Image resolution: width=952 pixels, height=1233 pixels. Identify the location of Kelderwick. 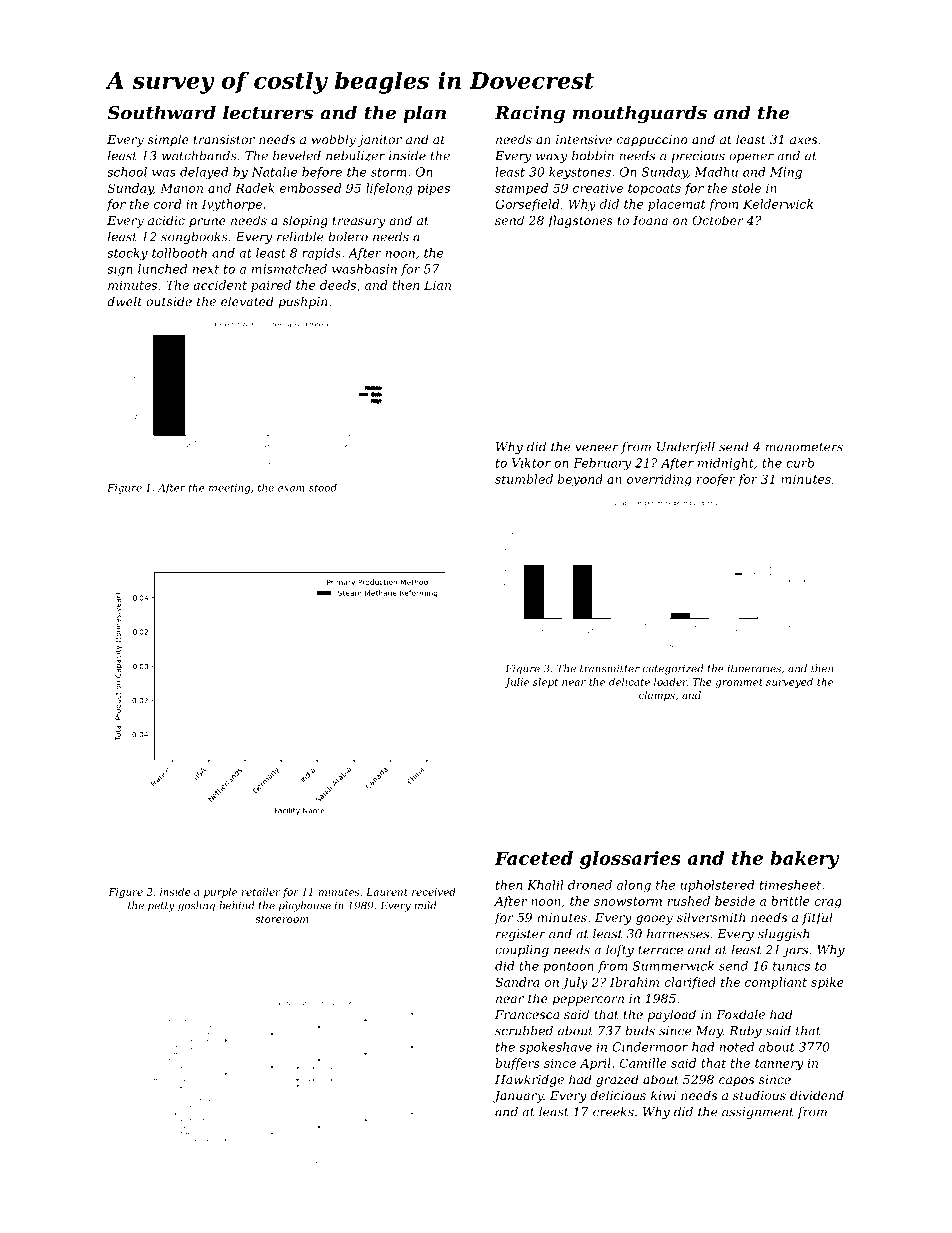
(778, 204).
